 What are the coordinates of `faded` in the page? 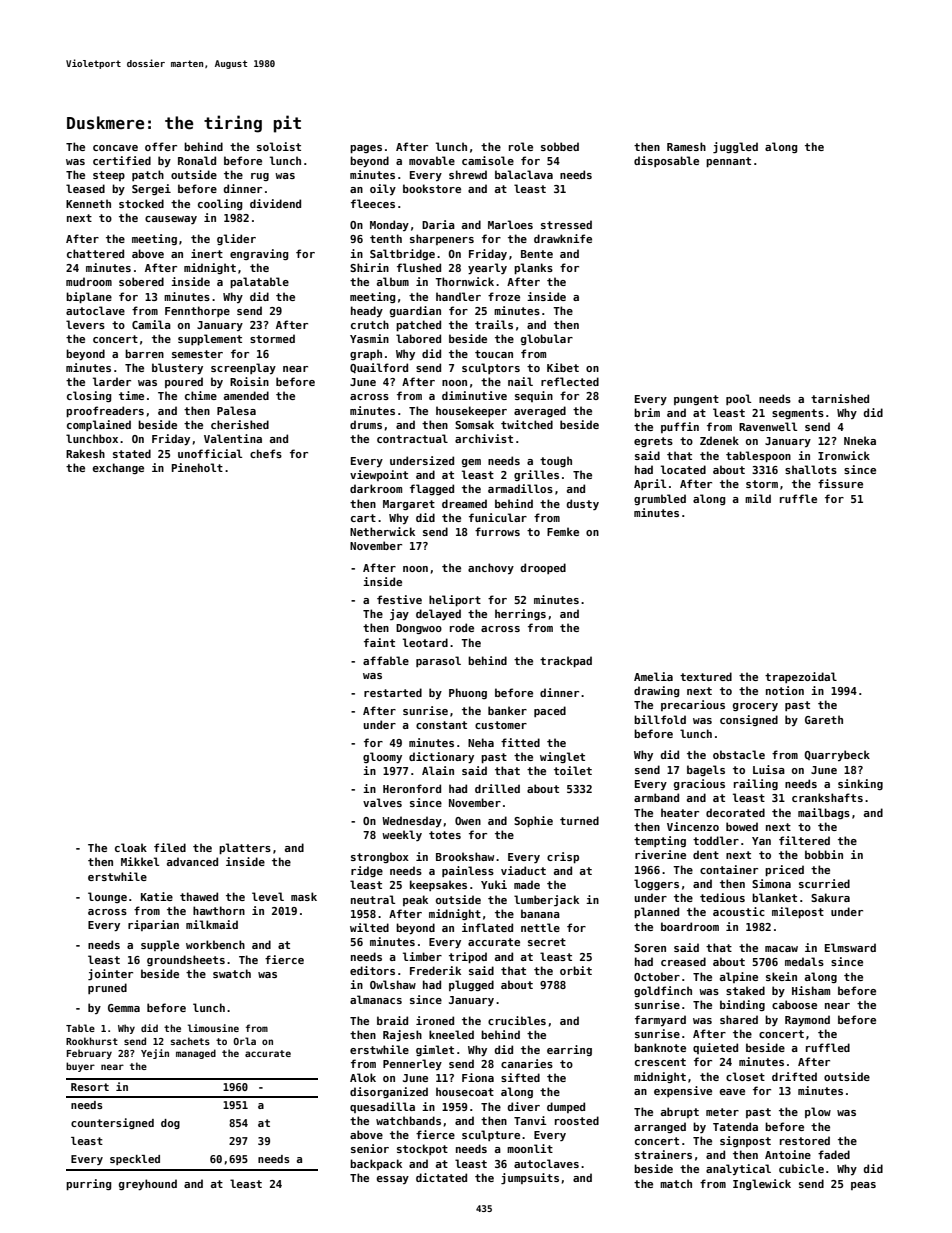 It's located at (834, 1154).
